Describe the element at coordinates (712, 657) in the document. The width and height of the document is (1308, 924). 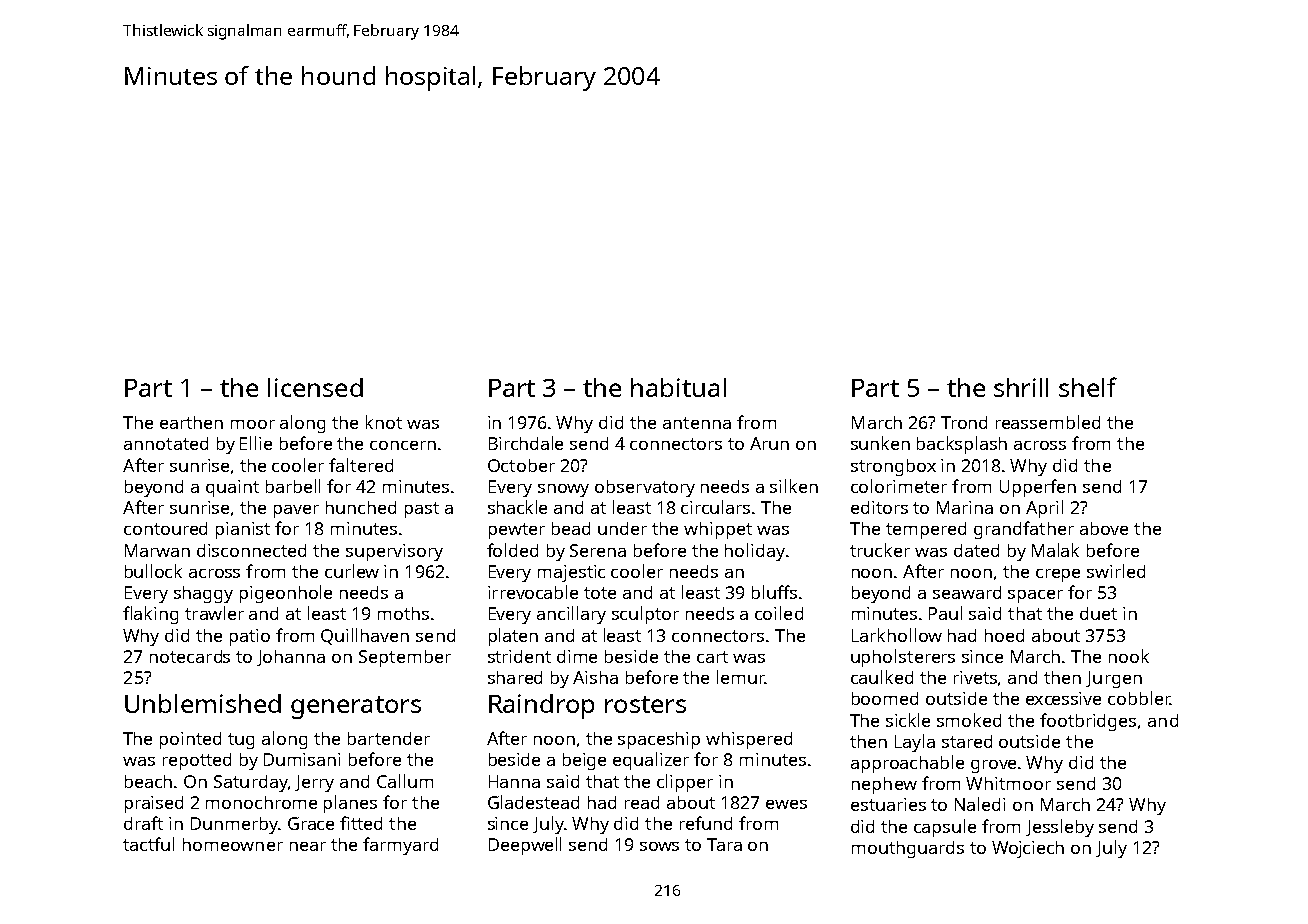
I see `cart` at that location.
